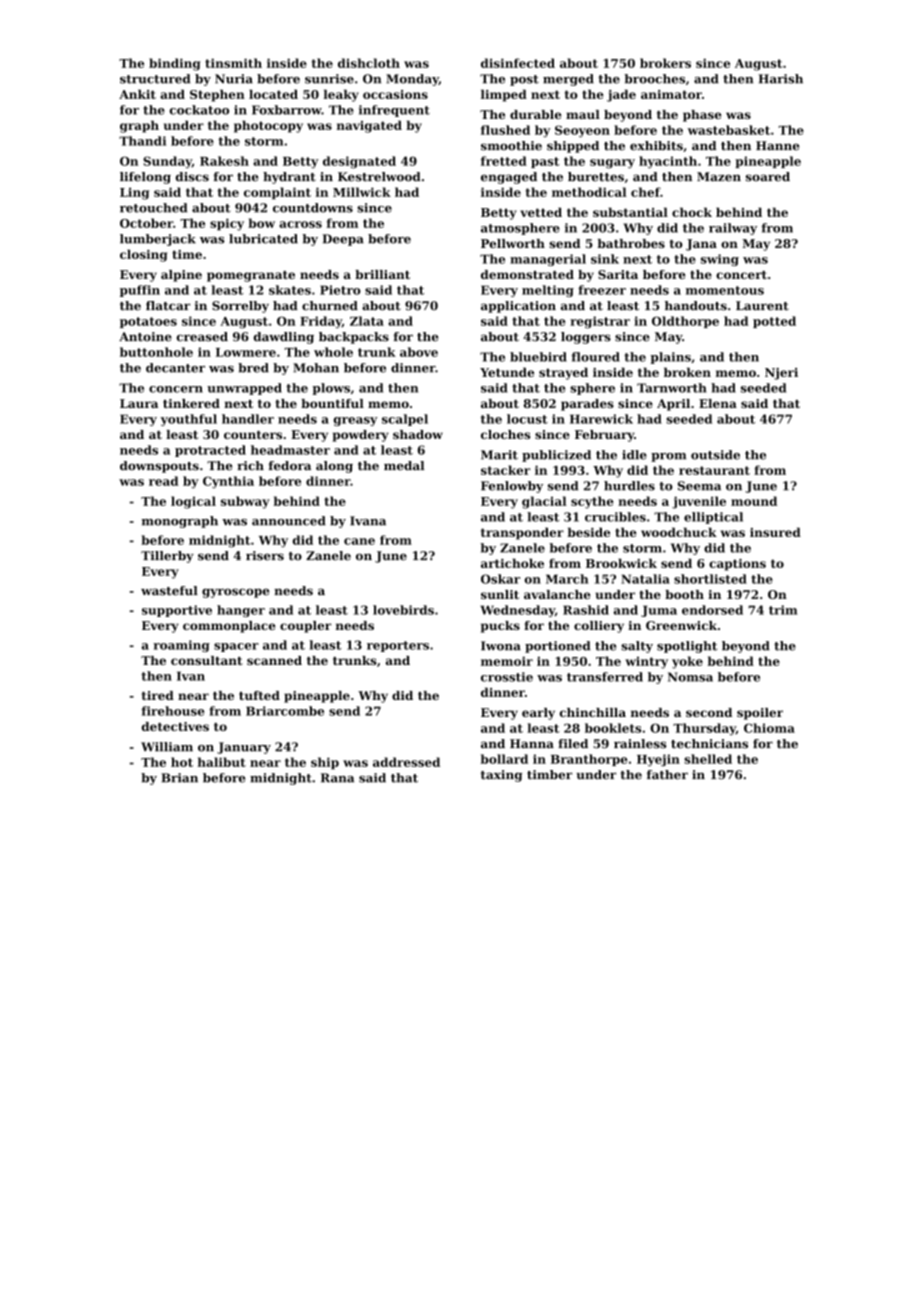 The image size is (924, 1308). What do you see at coordinates (405, 420) in the screenshot?
I see `scalpel` at bounding box center [405, 420].
